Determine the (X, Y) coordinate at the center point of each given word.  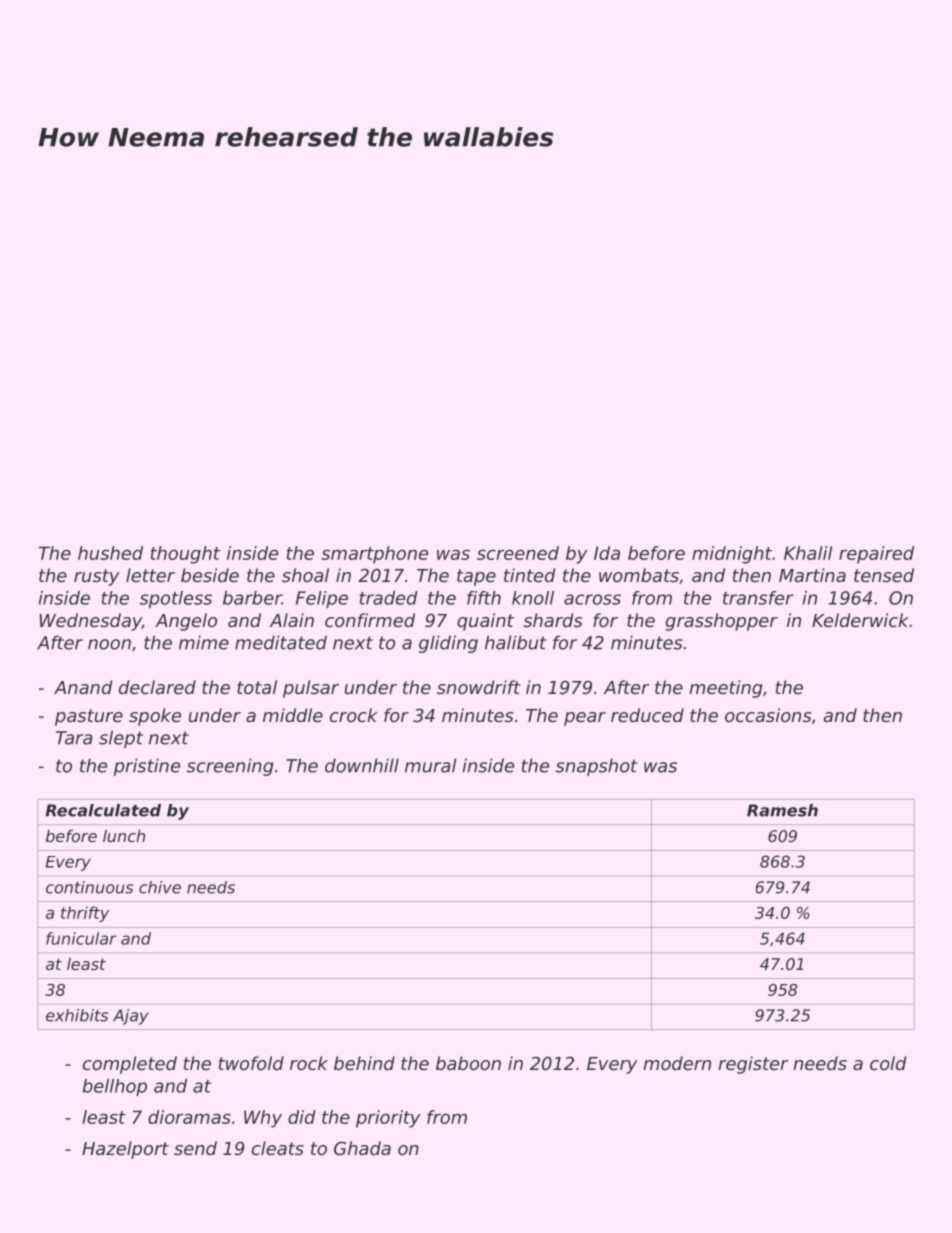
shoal (305, 575)
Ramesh (782, 810)
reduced (647, 715)
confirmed (370, 620)
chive (160, 887)
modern (677, 1063)
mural (430, 765)
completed (130, 1065)
